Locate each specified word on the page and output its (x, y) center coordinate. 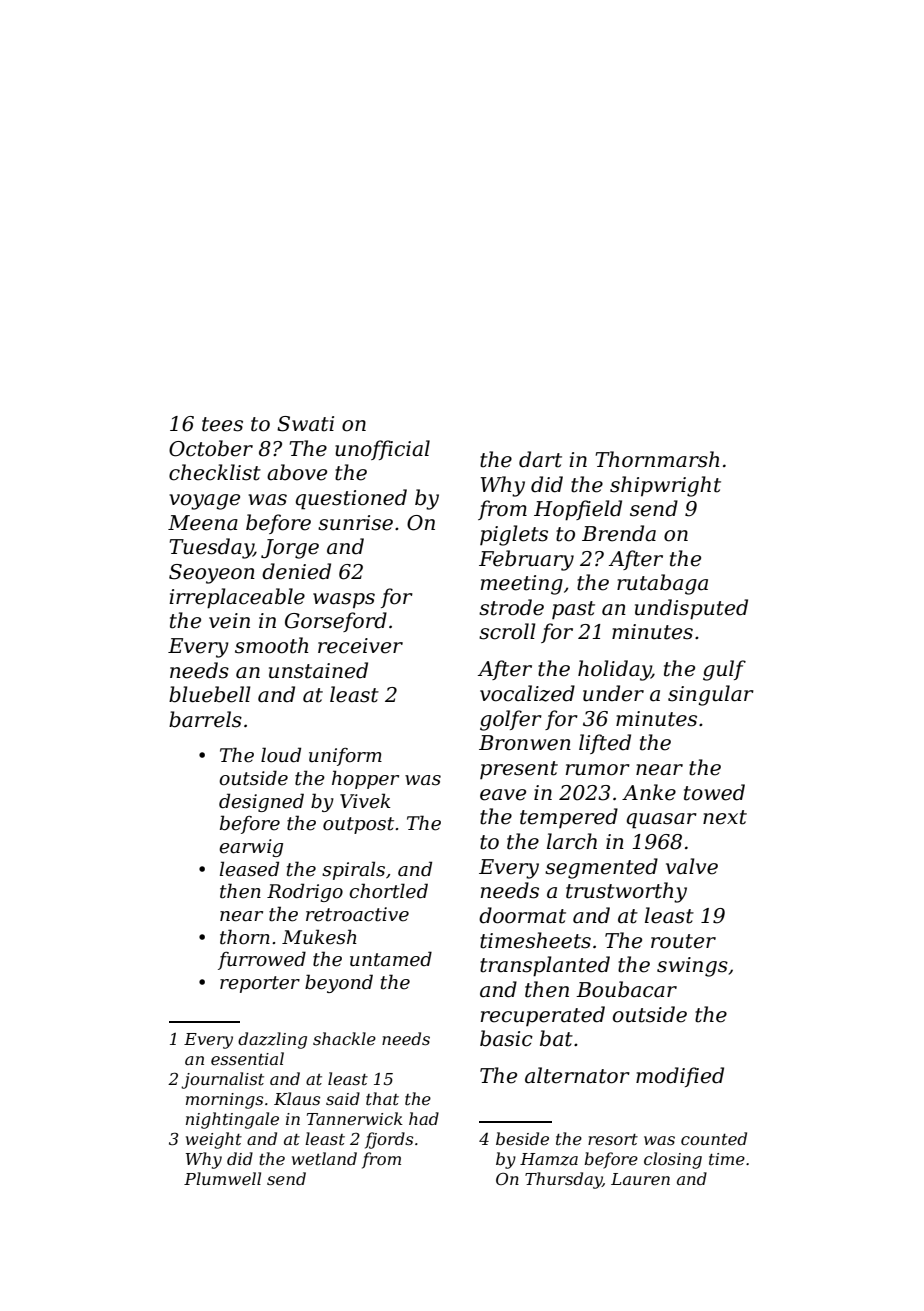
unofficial (382, 450)
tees (222, 424)
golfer (511, 720)
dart (540, 459)
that (382, 1098)
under (613, 693)
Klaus (297, 1098)
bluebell (210, 694)
